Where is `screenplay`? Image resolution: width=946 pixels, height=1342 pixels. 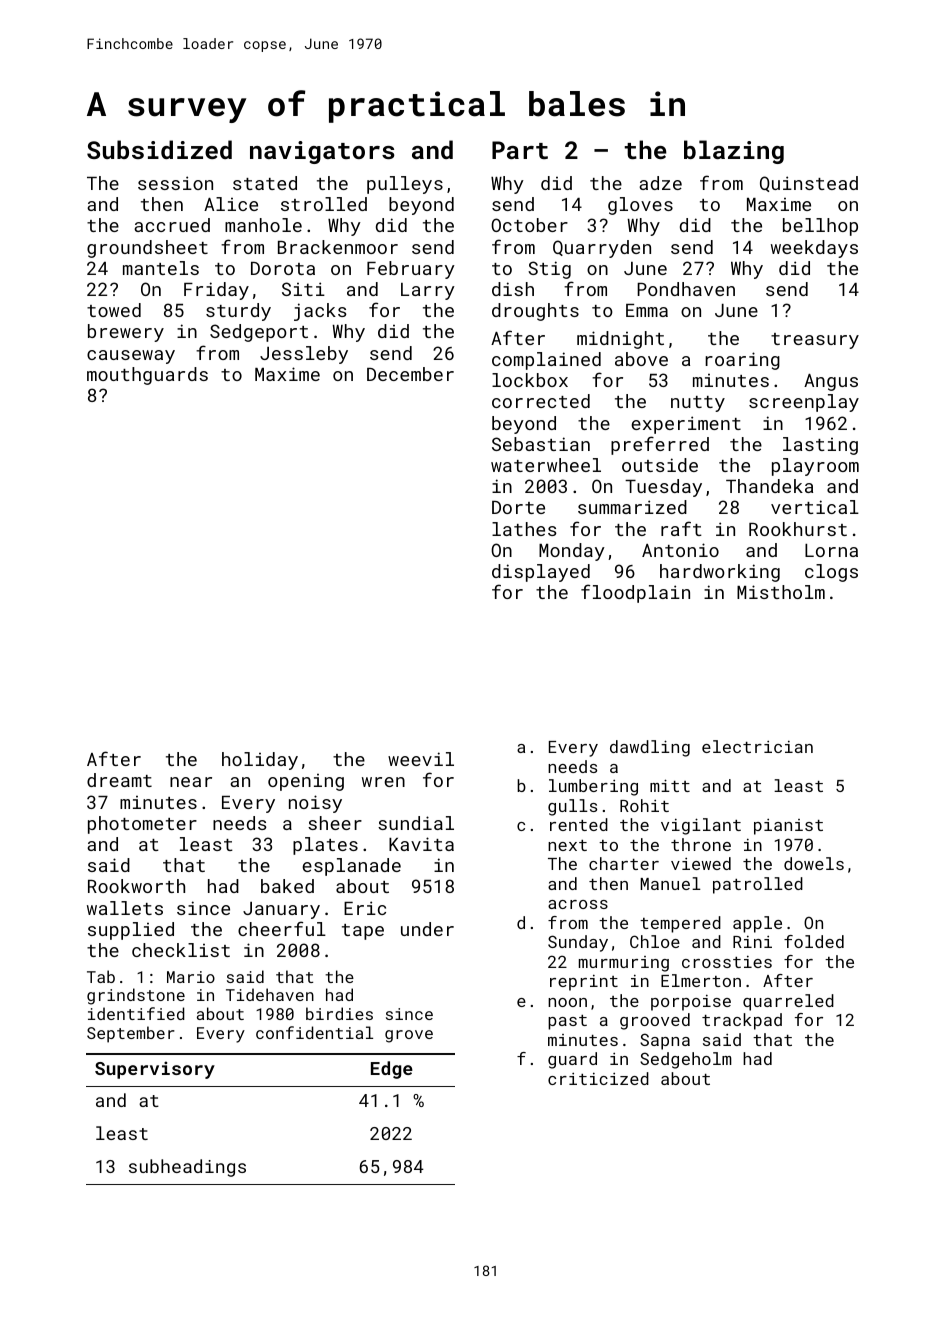 screenplay is located at coordinates (804, 403).
